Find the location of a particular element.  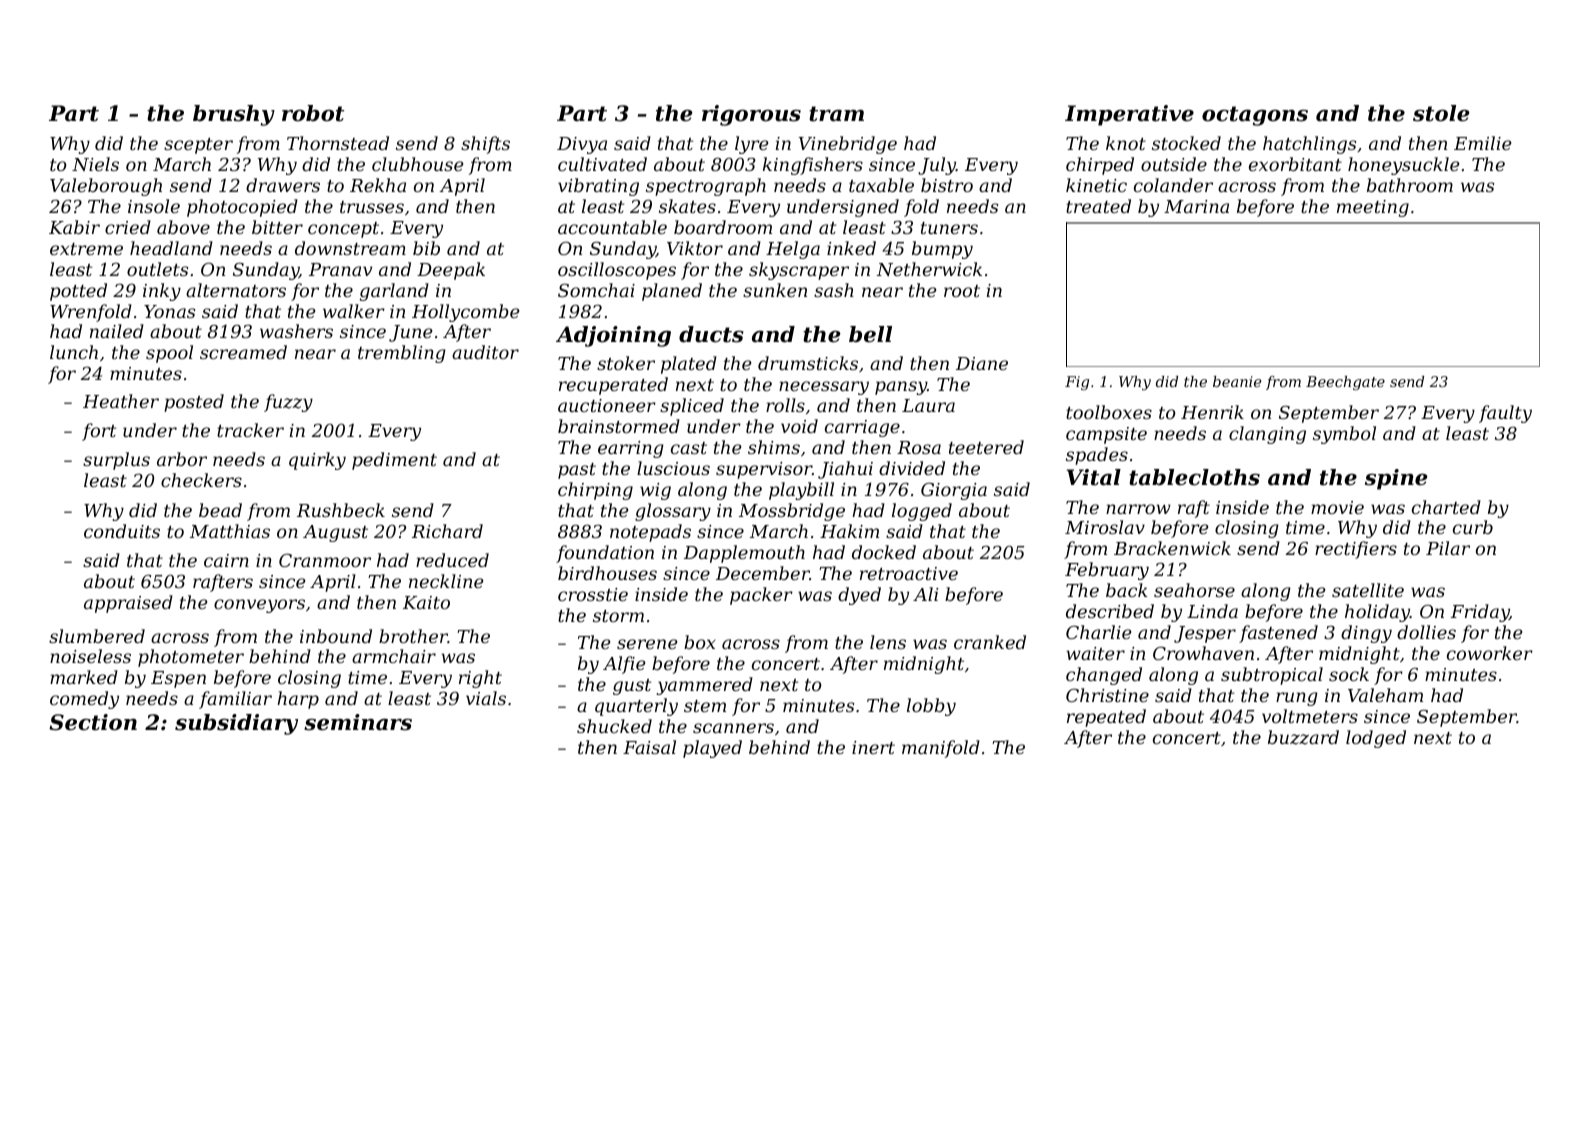

narrow is located at coordinates (1138, 509).
